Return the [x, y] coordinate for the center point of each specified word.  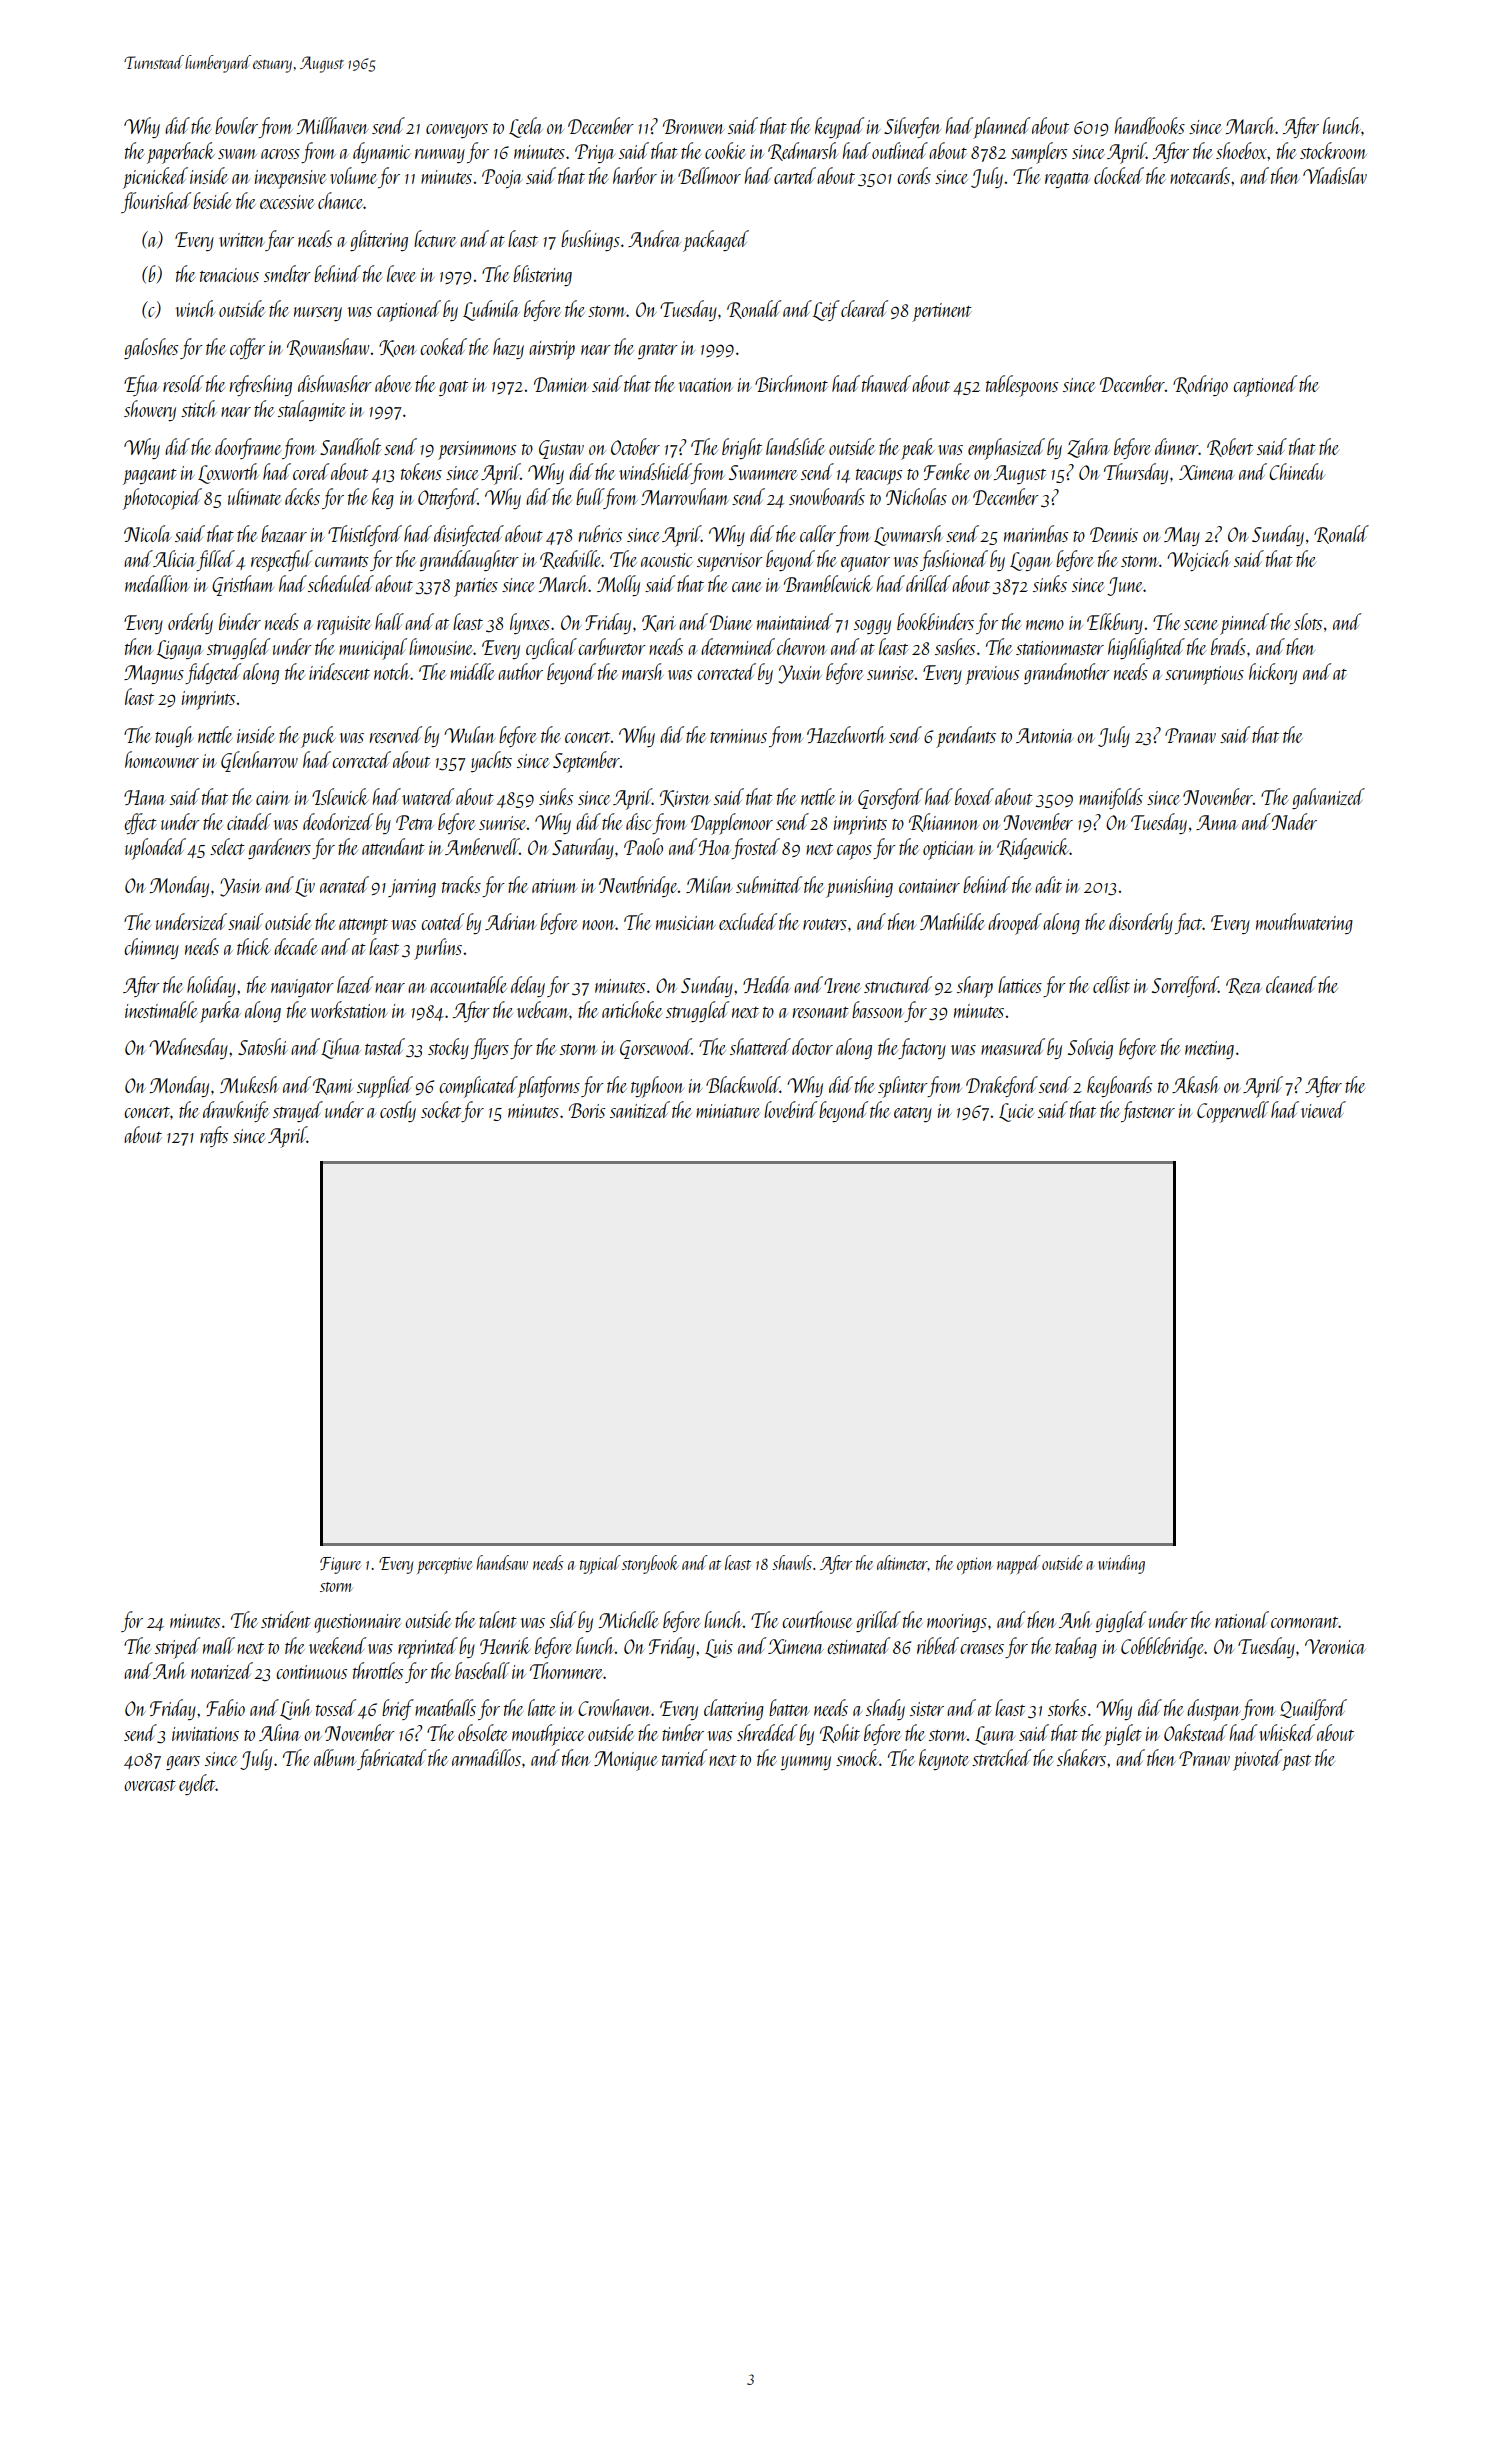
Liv [305, 887]
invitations [205, 1734]
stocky [448, 1048]
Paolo [643, 846]
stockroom [1333, 150]
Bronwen [693, 126]
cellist [1111, 984]
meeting [1209, 1050]
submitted [769, 884]
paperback [181, 153]
